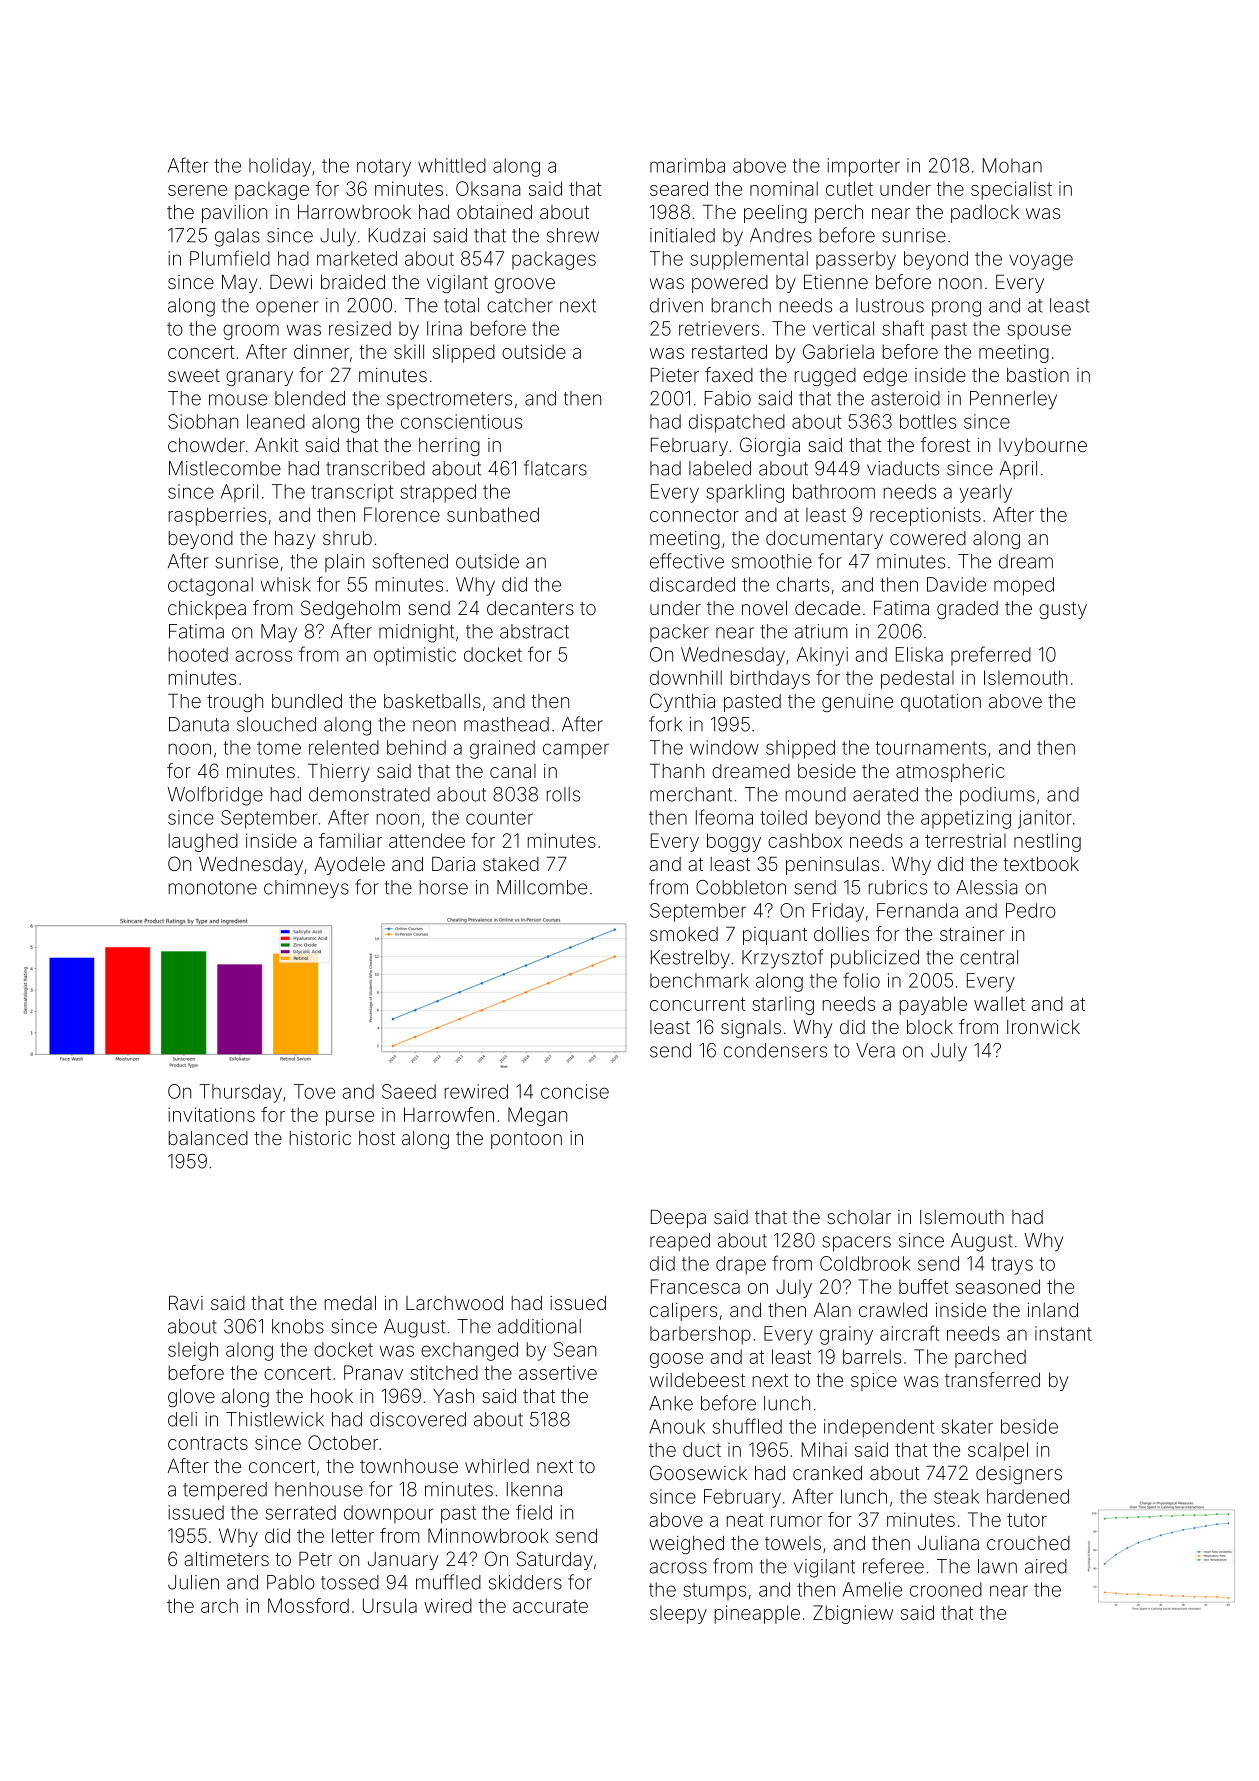 This page has width=1259, height=1781. I want to click on voyage, so click(1041, 262).
